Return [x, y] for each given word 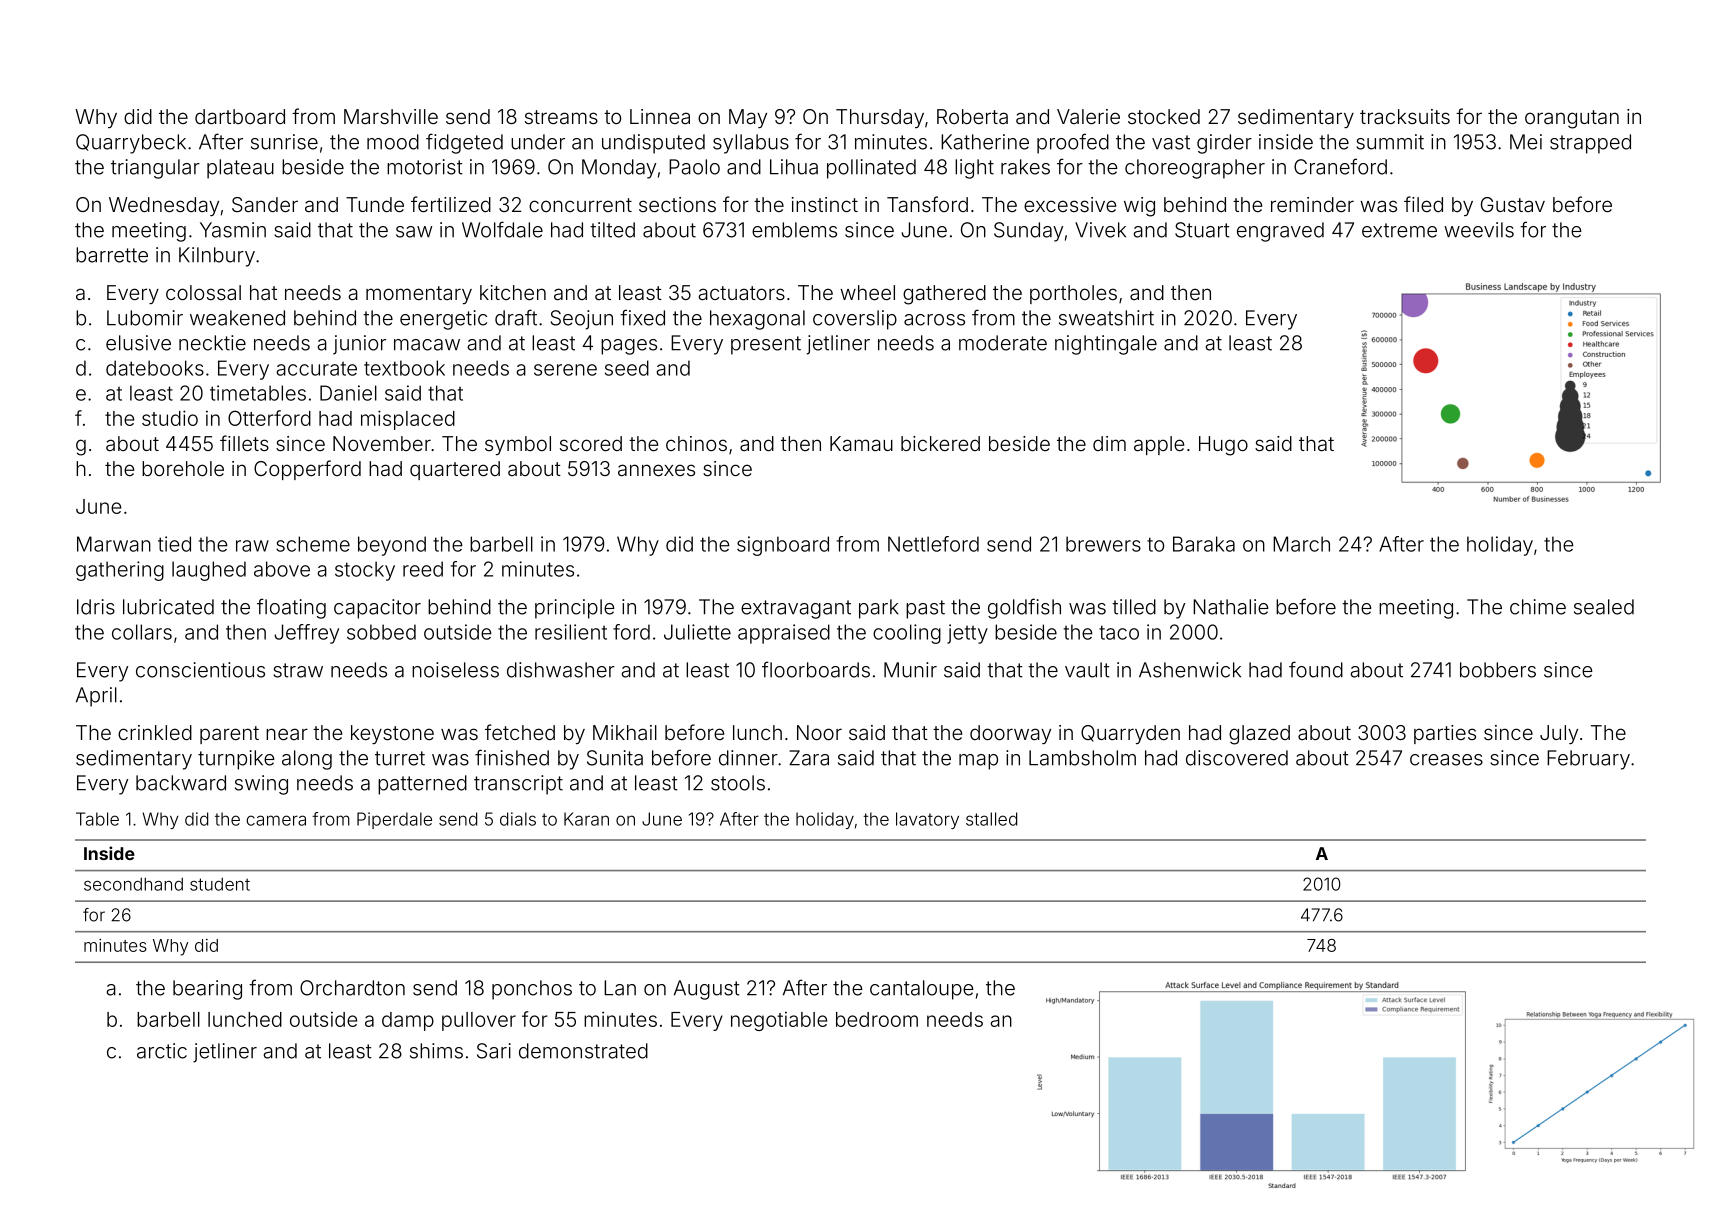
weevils [1479, 230]
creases [1446, 760]
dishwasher [561, 670]
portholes [1073, 294]
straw [298, 670]
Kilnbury [217, 257]
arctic [162, 1051]
